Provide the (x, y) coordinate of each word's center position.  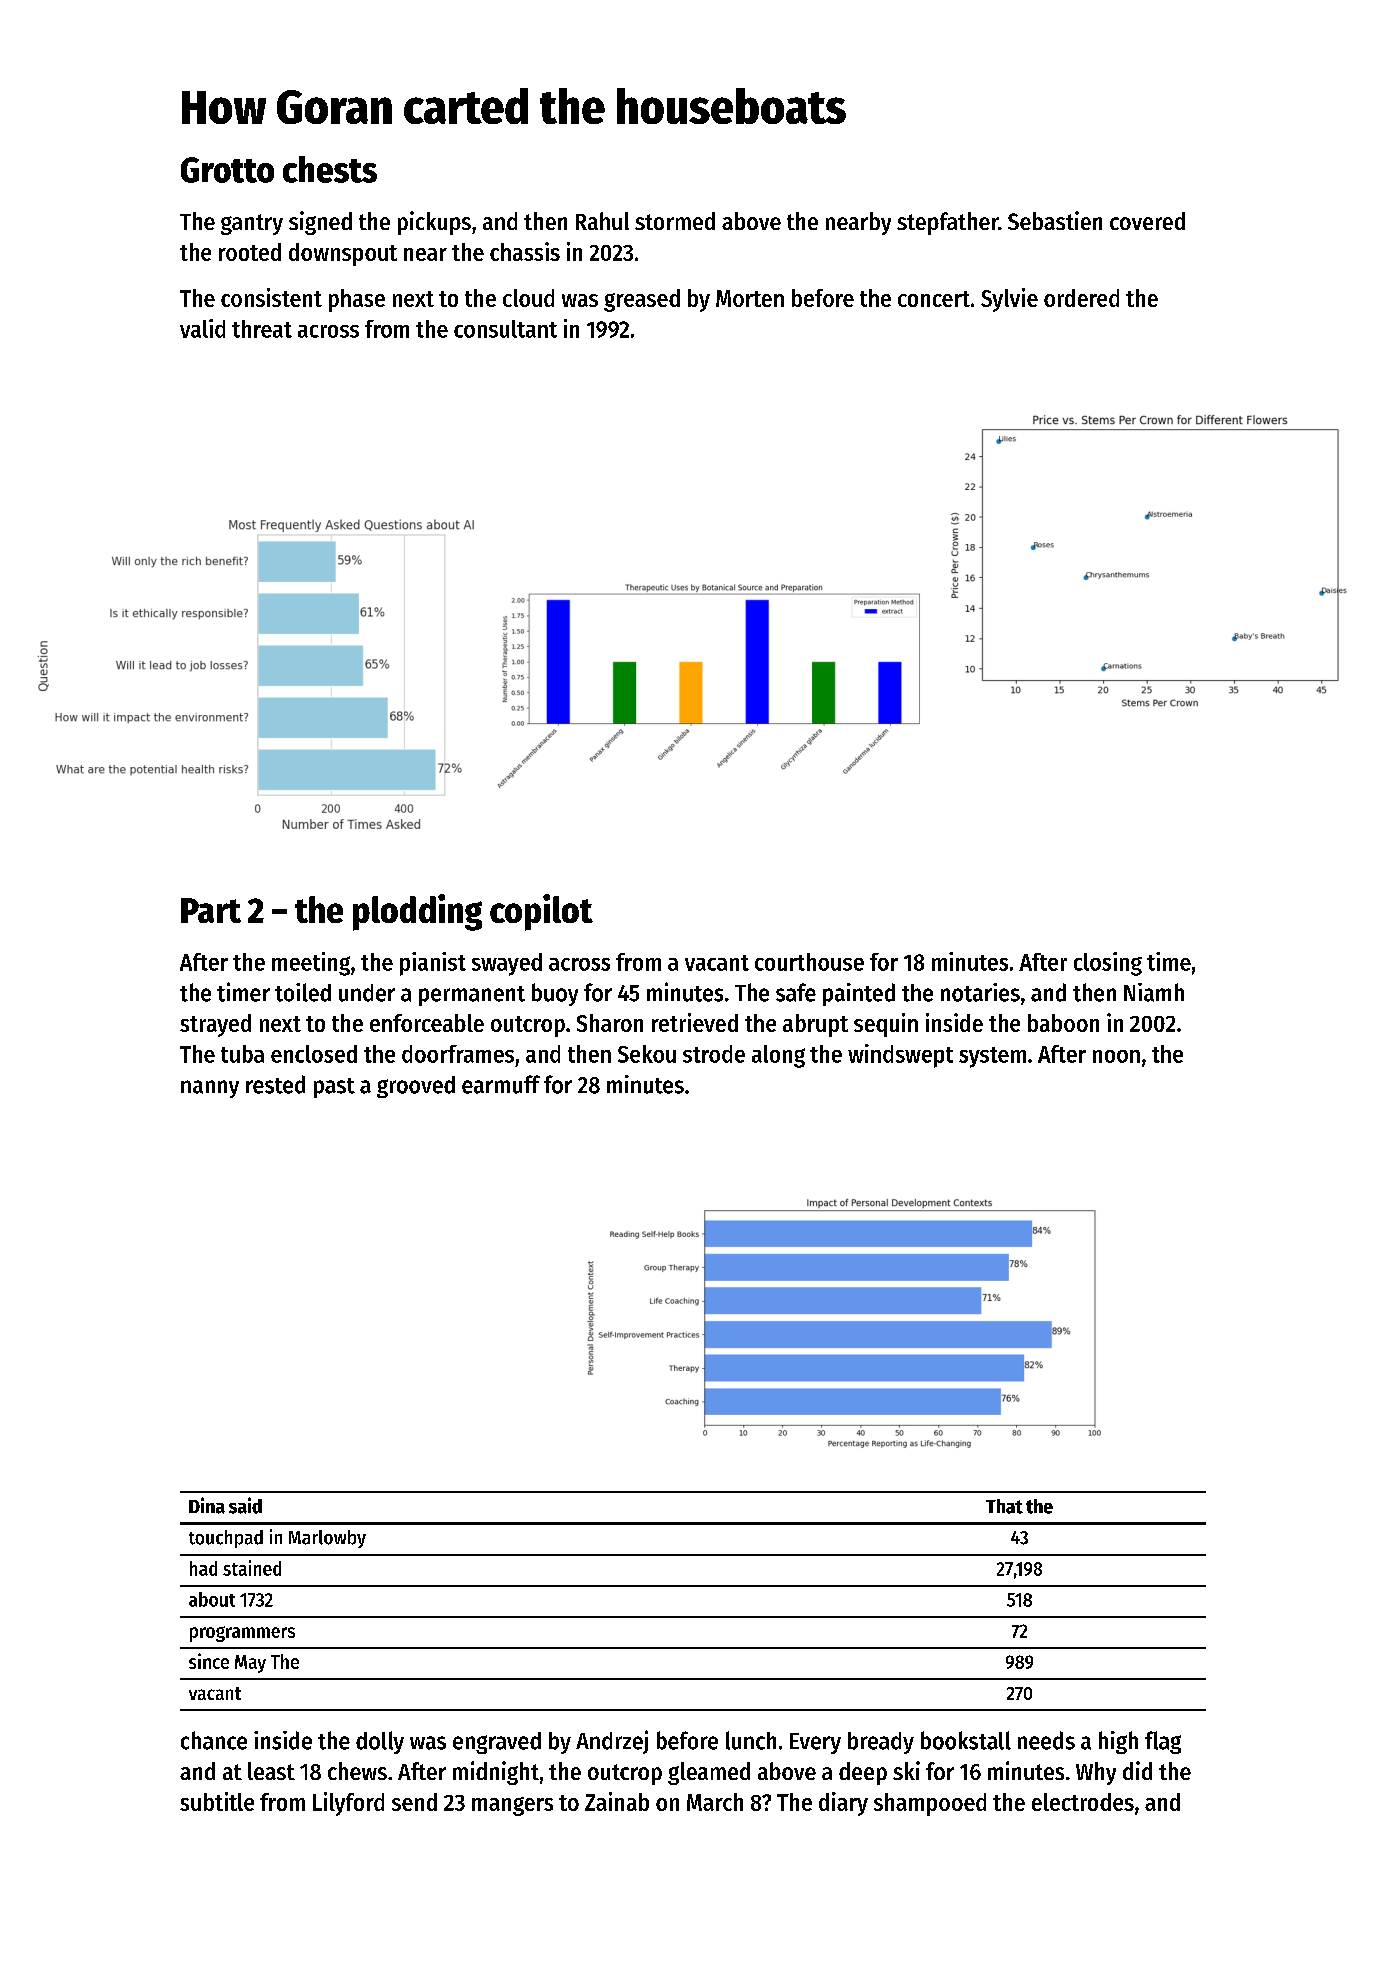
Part (211, 910)
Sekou (647, 1054)
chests (330, 169)
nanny (210, 1089)
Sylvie (1009, 300)
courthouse (809, 962)
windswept (900, 1056)
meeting (311, 964)
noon (1116, 1056)
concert (934, 299)
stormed (675, 221)
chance (214, 1740)
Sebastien (1055, 220)
